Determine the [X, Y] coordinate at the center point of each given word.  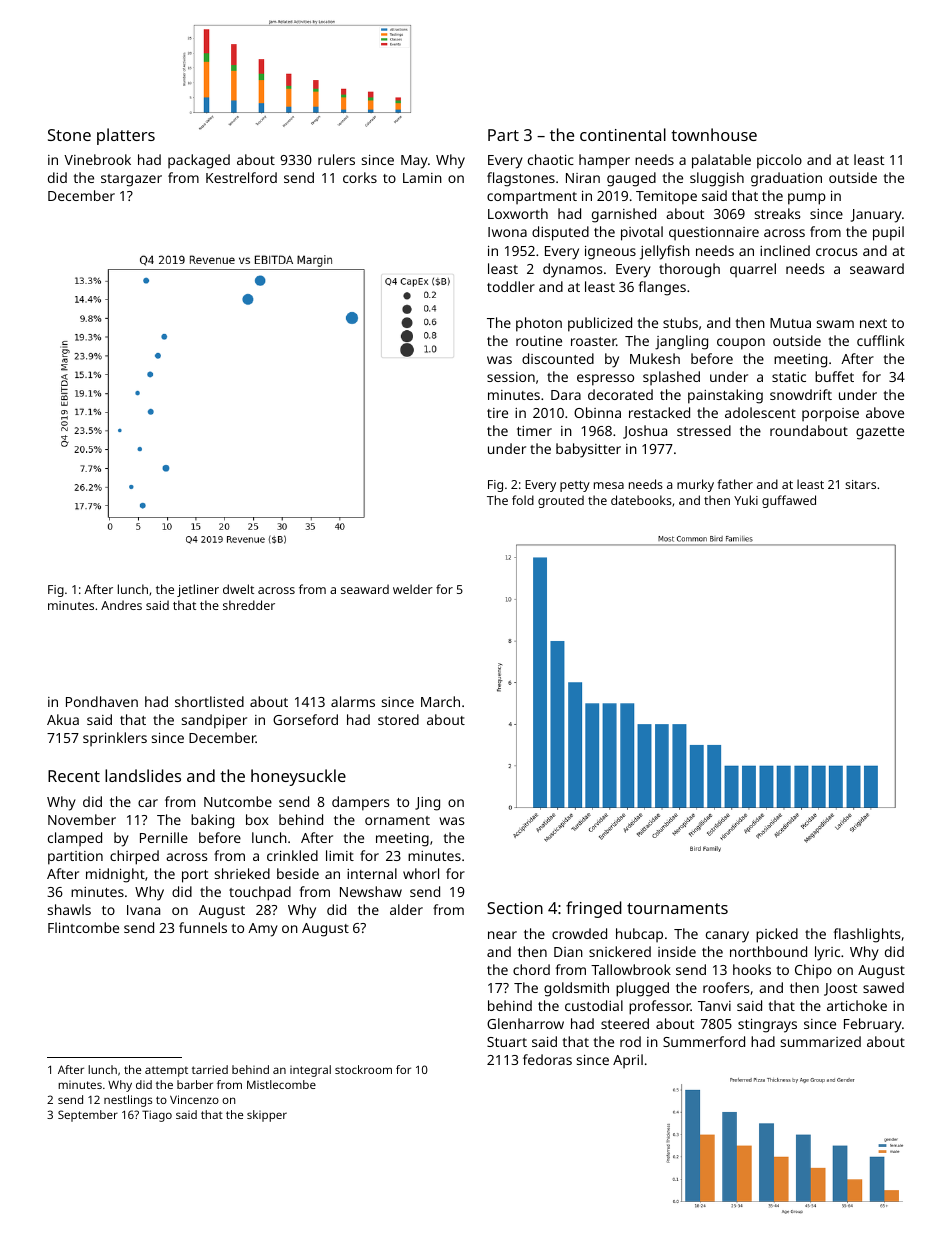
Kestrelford [241, 177]
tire [497, 413]
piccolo [779, 161]
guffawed [789, 501]
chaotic [551, 159]
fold [523, 500]
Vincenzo [194, 1099]
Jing [427, 804]
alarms [353, 701]
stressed [704, 430]
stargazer [131, 180]
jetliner [198, 590]
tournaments [677, 908]
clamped [75, 839]
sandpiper [214, 721]
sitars [860, 484]
